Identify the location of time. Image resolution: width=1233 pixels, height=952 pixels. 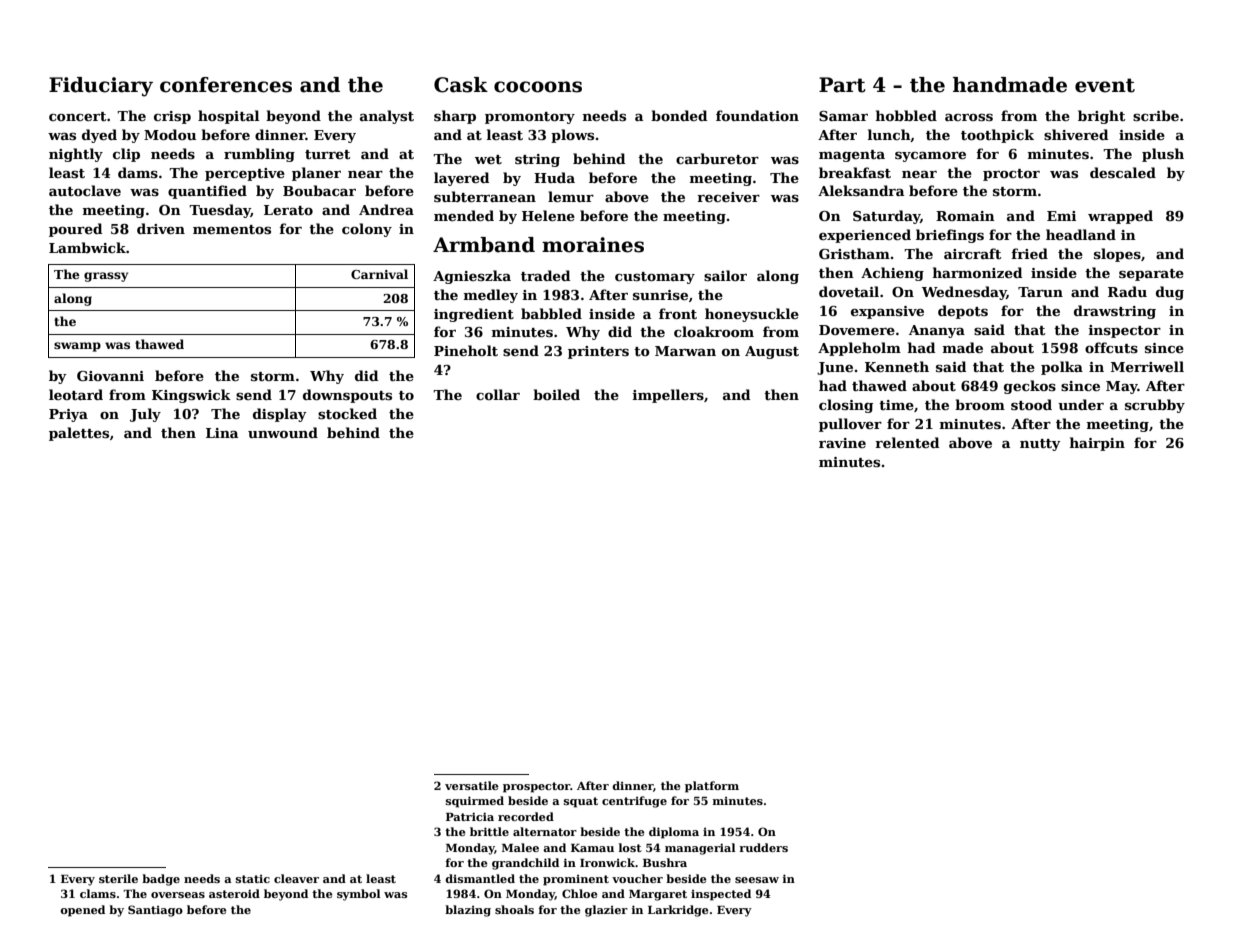
(896, 405).
